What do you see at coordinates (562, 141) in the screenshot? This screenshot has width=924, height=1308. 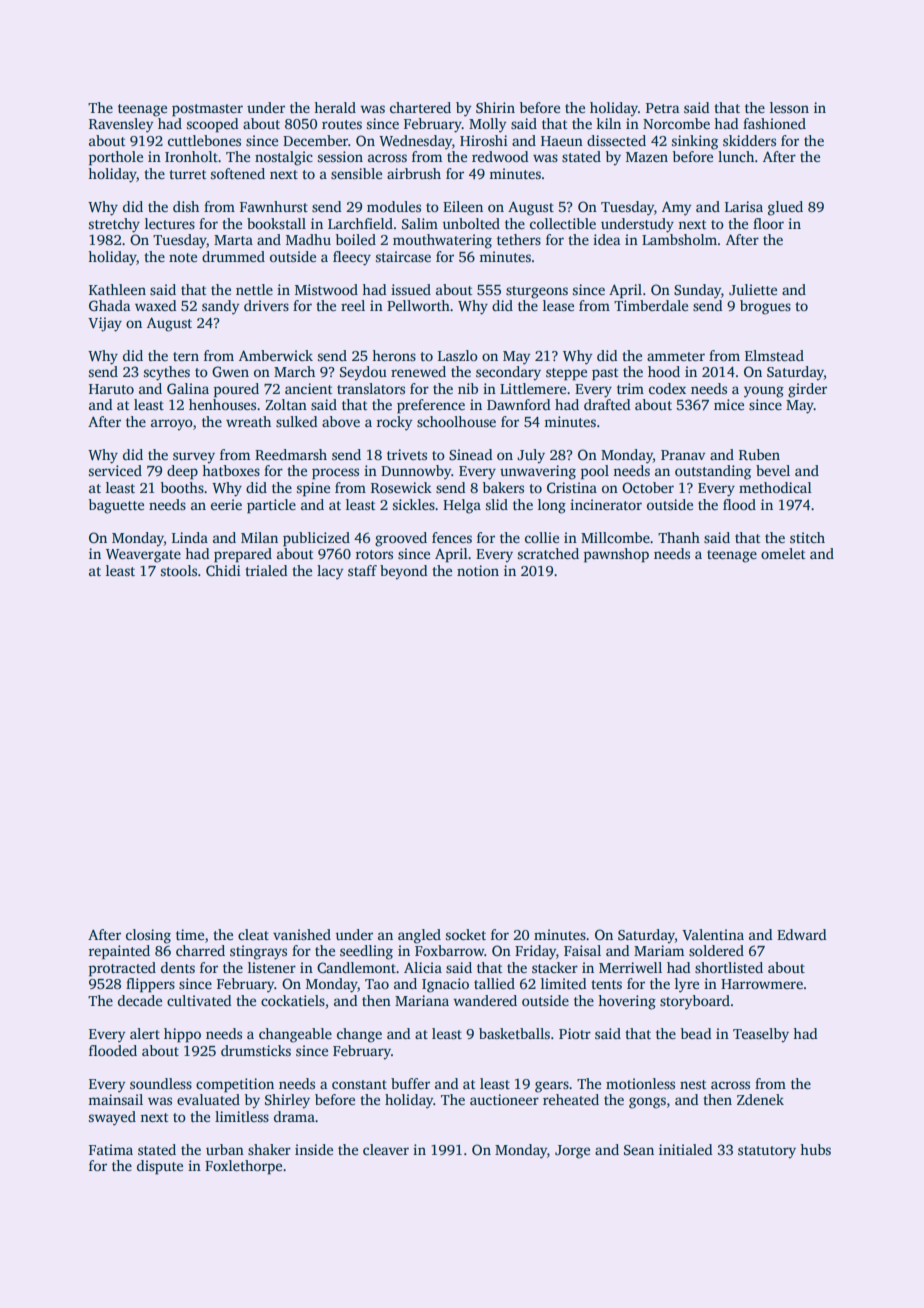 I see `Haeun` at bounding box center [562, 141].
